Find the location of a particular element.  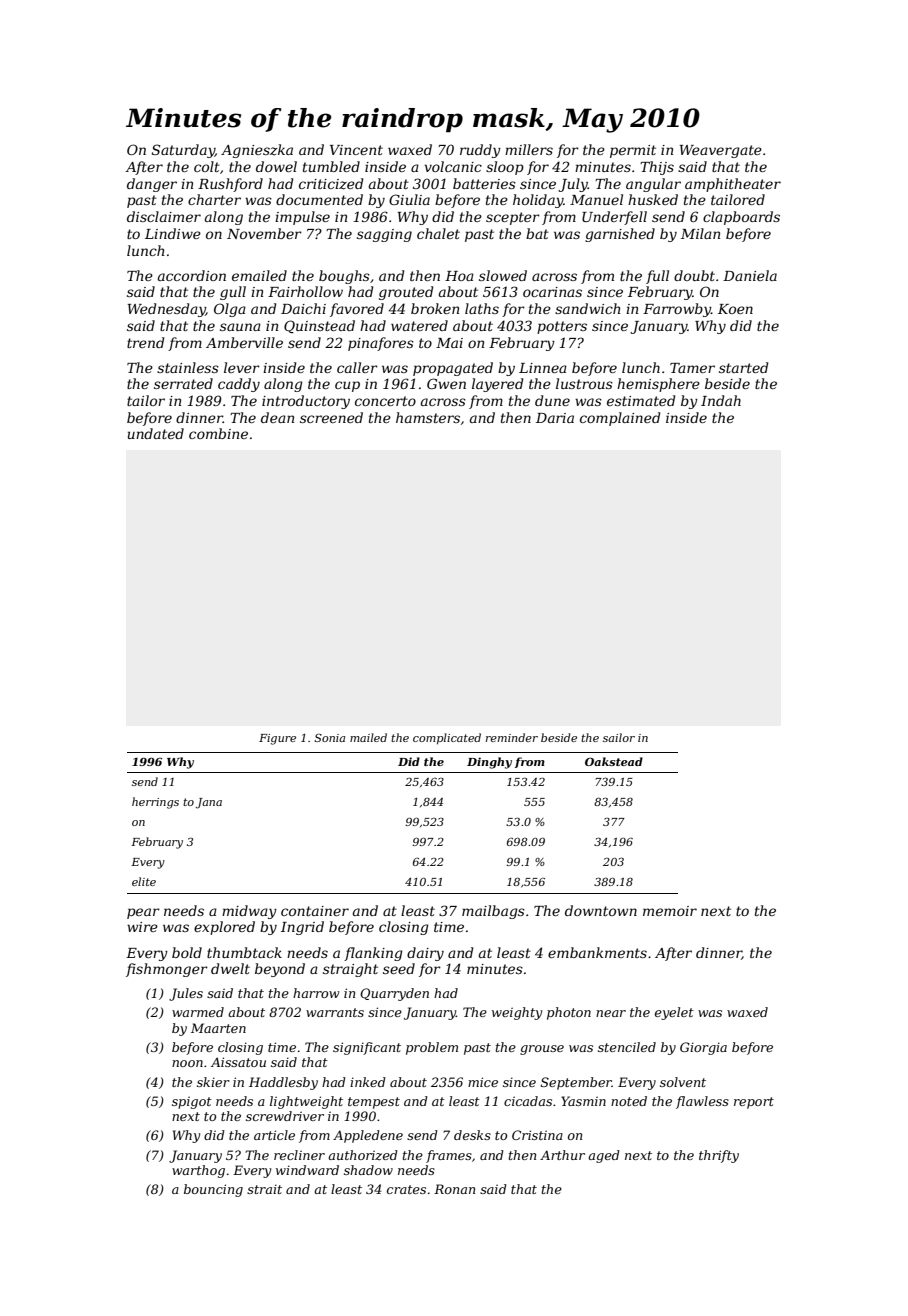

Weavergate is located at coordinates (721, 151).
